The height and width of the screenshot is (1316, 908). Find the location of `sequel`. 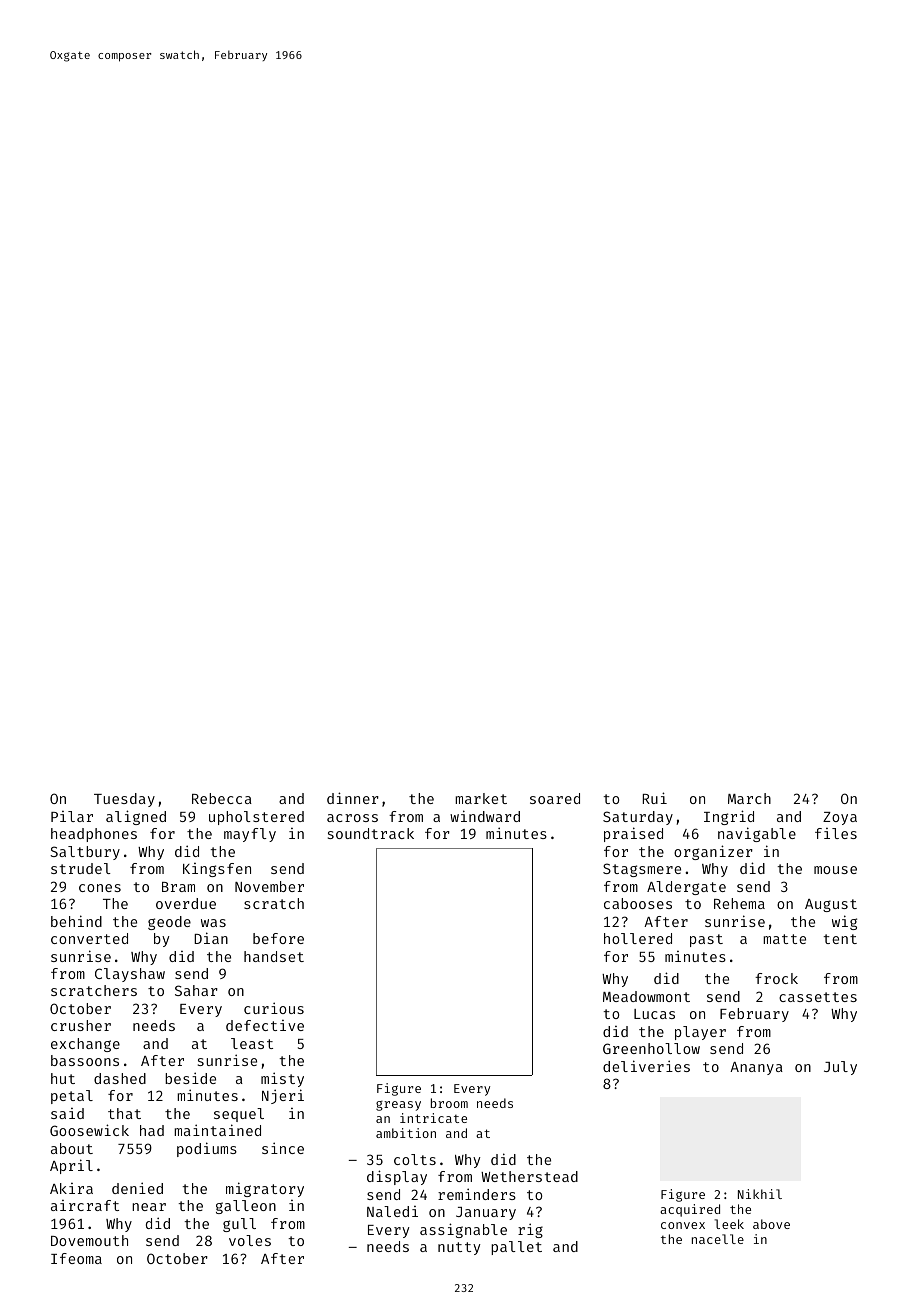

sequel is located at coordinates (239, 1115).
